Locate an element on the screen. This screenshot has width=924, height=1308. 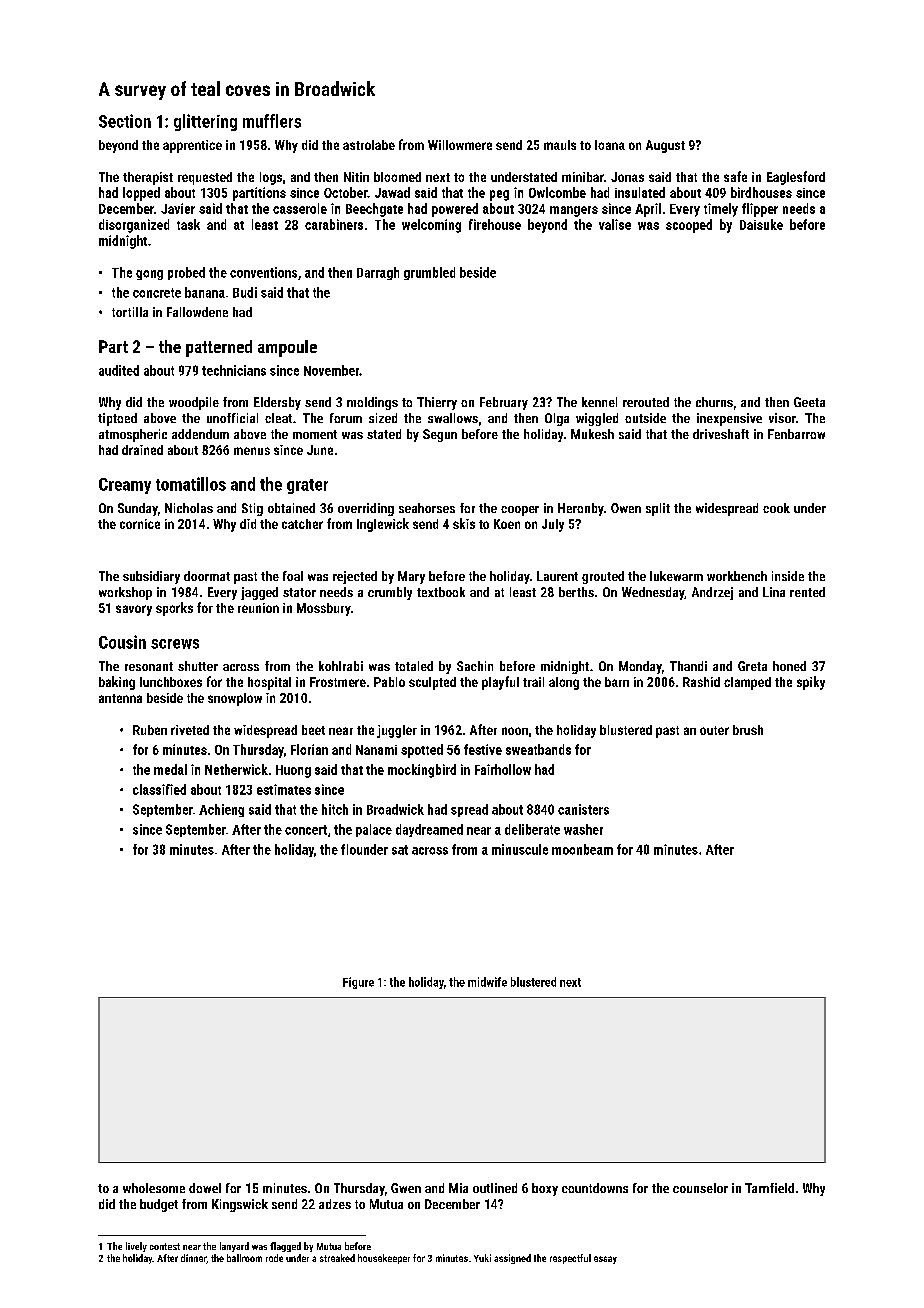
outer is located at coordinates (714, 730).
